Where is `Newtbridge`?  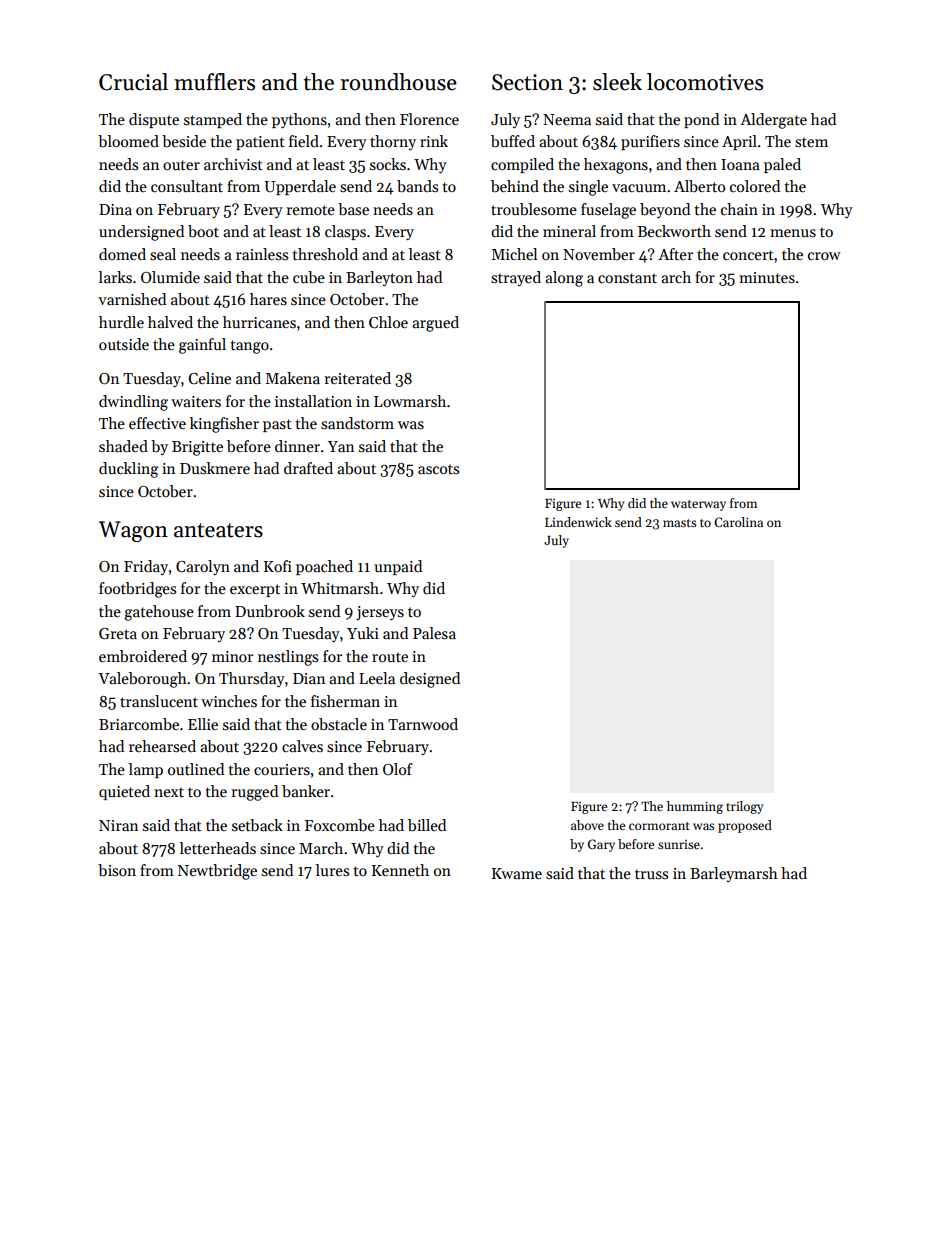 Newtbridge is located at coordinates (217, 872).
